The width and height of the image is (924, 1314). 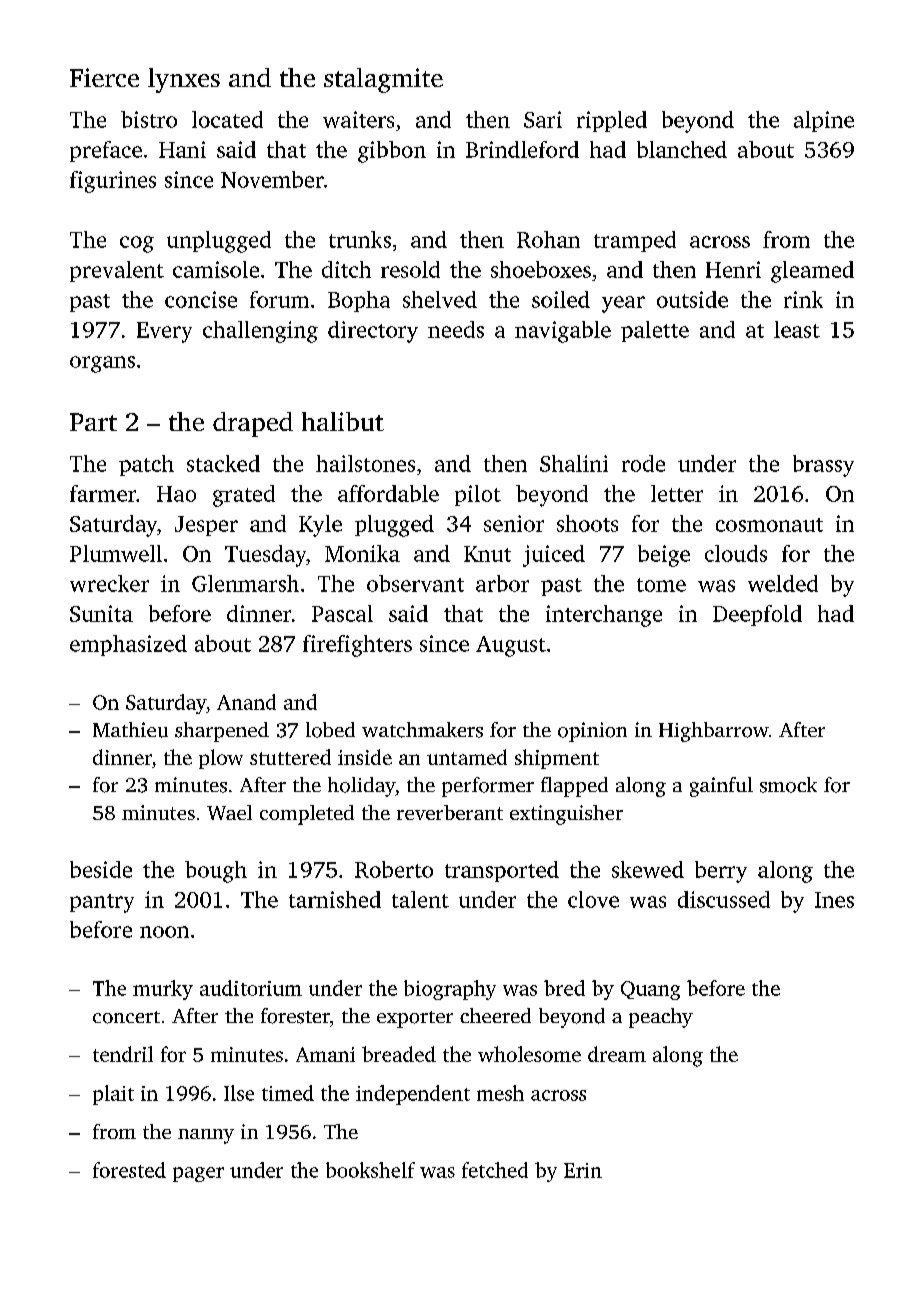 What do you see at coordinates (593, 899) in the image?
I see `clove` at bounding box center [593, 899].
